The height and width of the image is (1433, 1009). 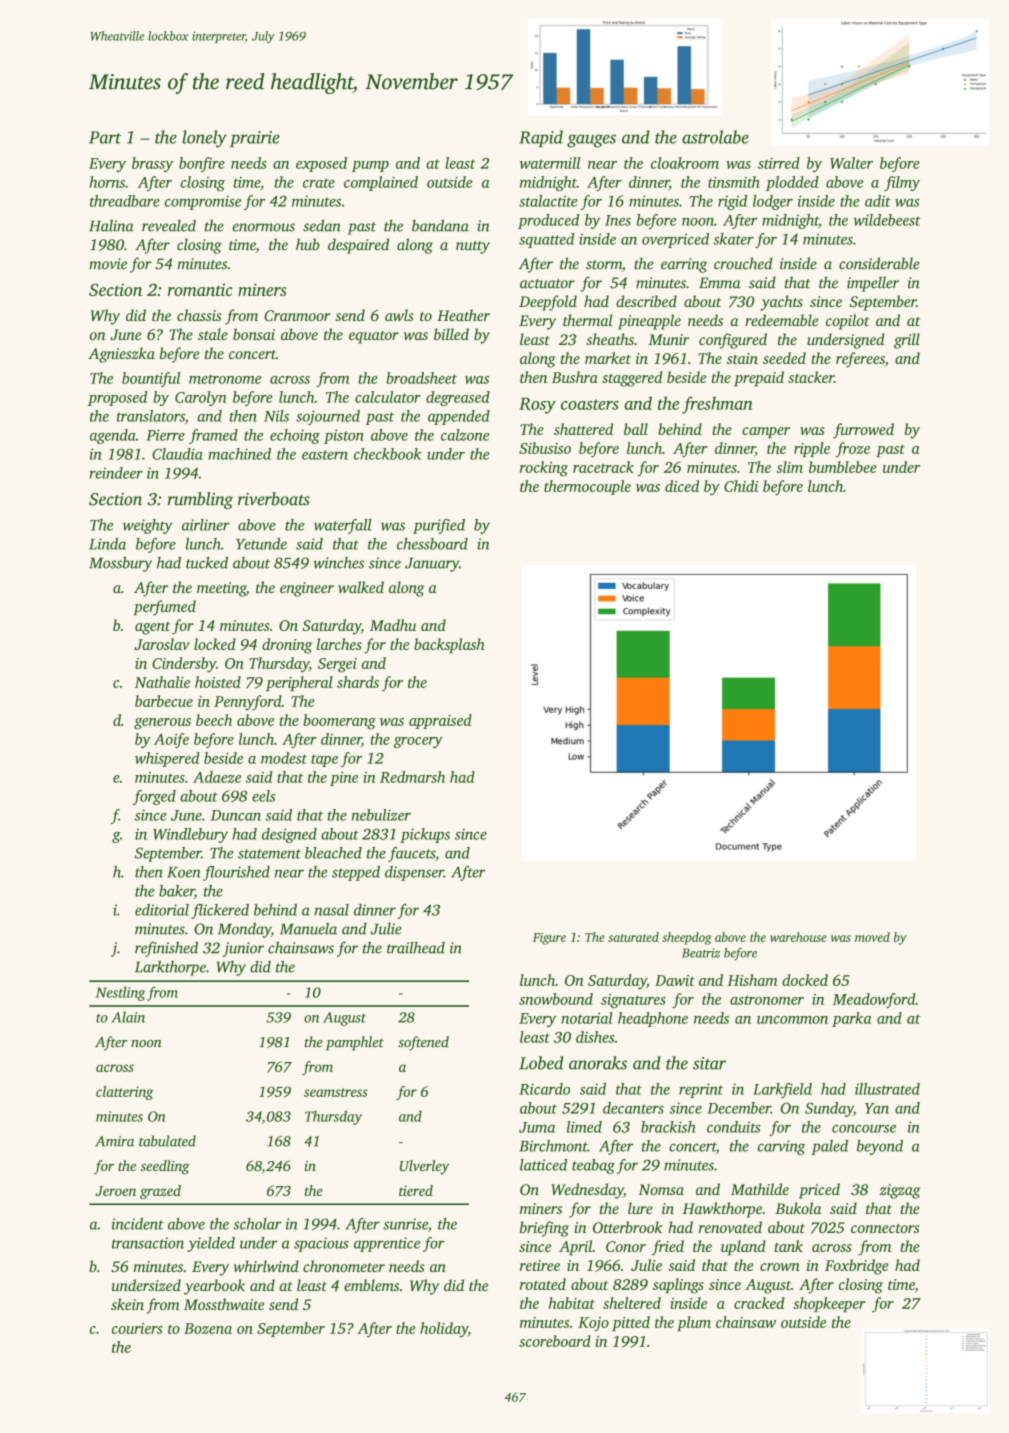 I want to click on nutty, so click(x=473, y=247).
